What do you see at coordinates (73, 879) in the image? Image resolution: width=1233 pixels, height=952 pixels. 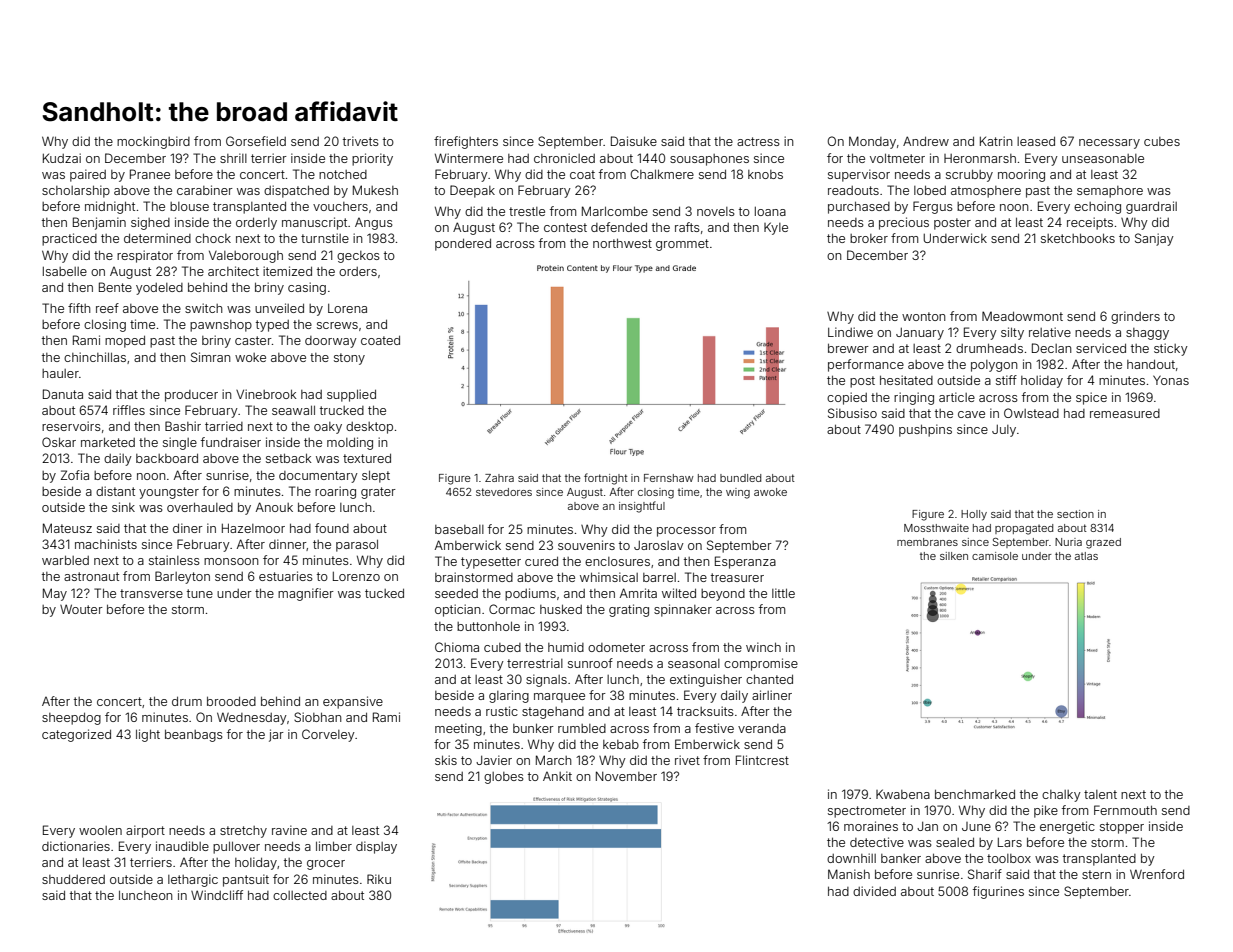 I see `shuddered` at bounding box center [73, 879].
